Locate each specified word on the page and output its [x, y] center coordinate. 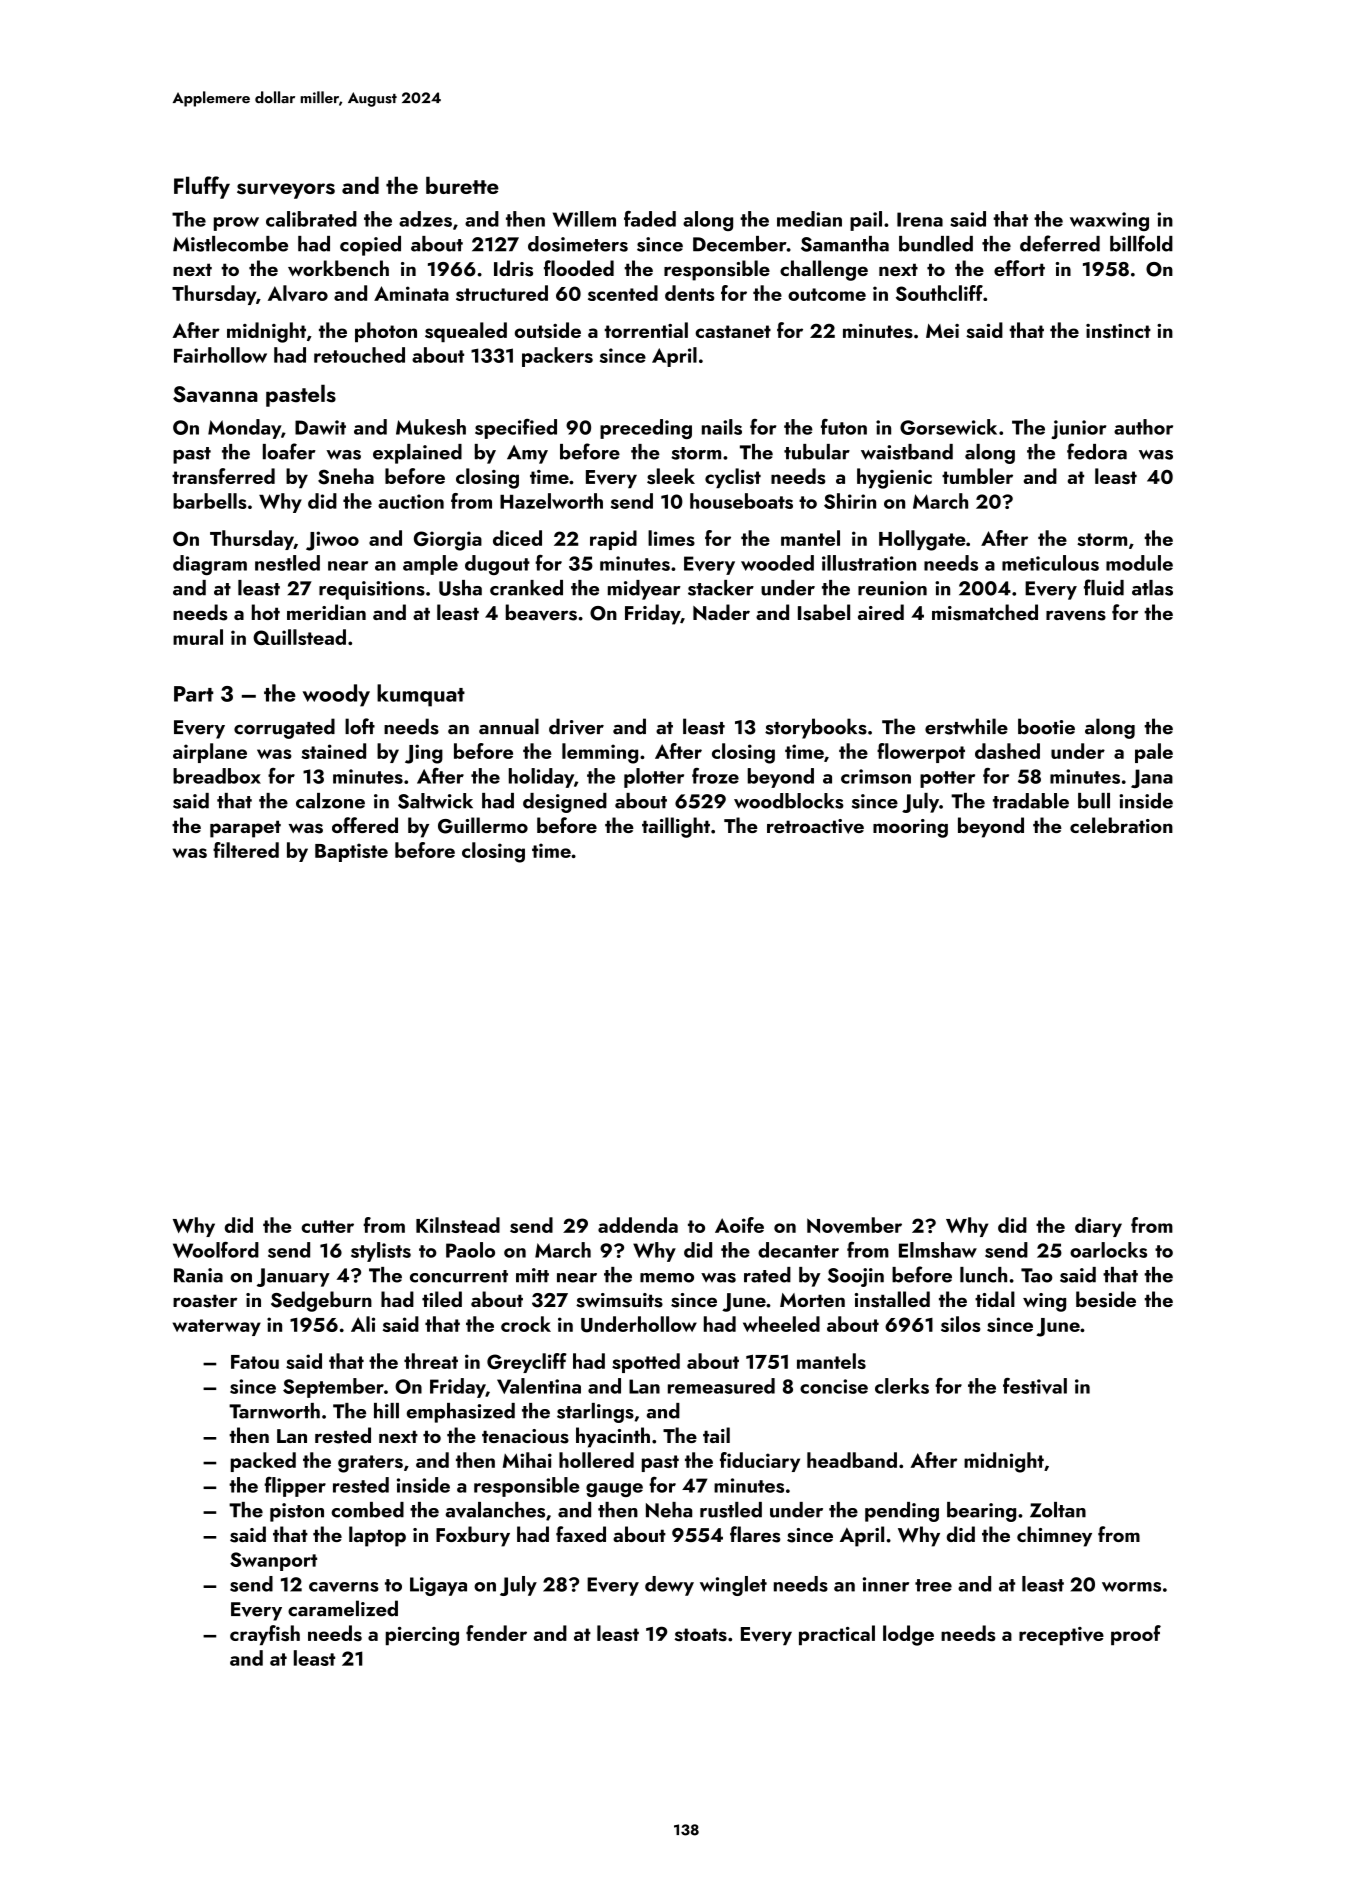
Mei [942, 331]
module [1139, 563]
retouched [359, 355]
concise [834, 1386]
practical [837, 1635]
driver [576, 726]
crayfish [265, 1635]
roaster [205, 1301]
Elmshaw [938, 1250]
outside [548, 330]
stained [333, 751]
